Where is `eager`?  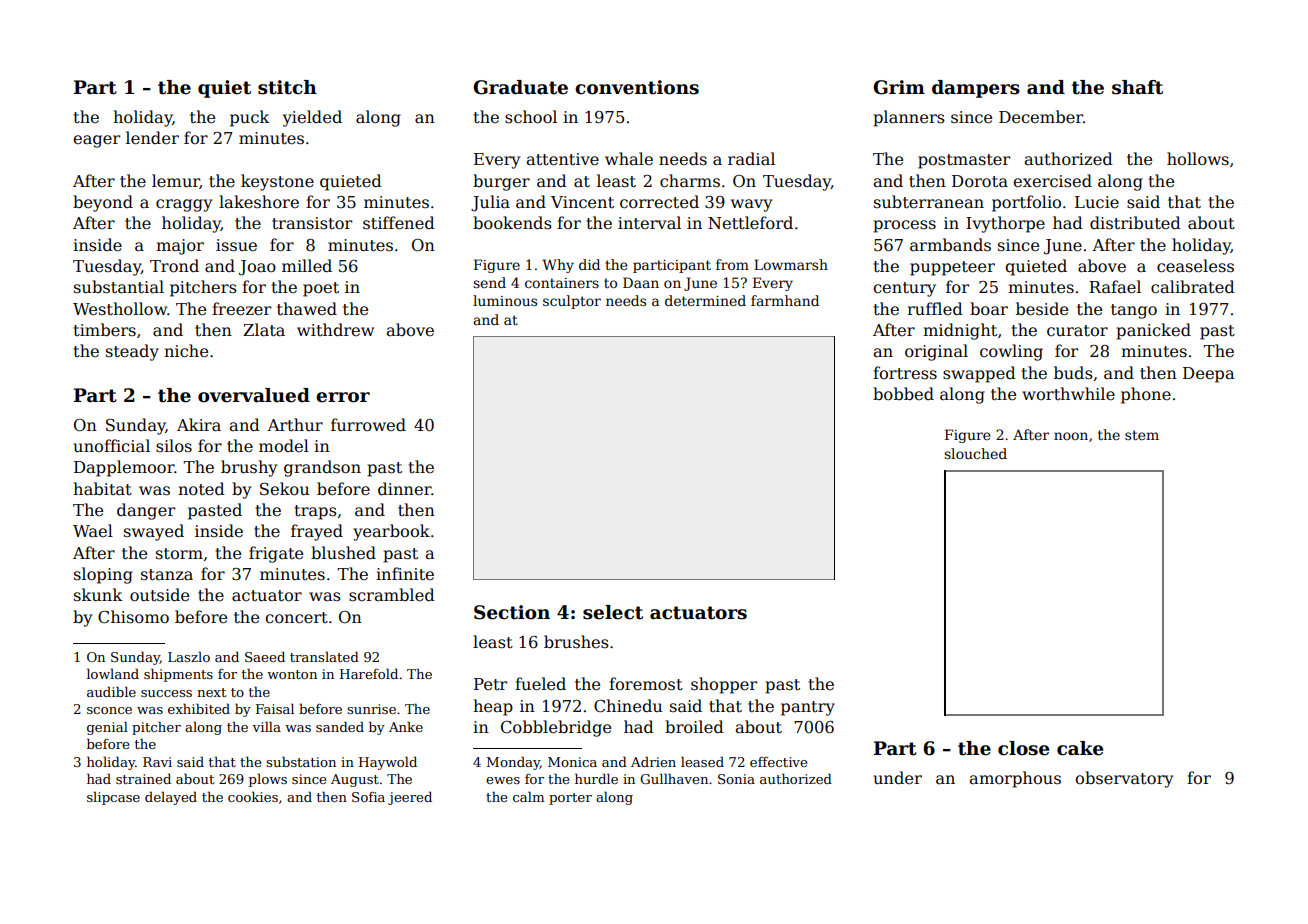
eager is located at coordinates (96, 141).
